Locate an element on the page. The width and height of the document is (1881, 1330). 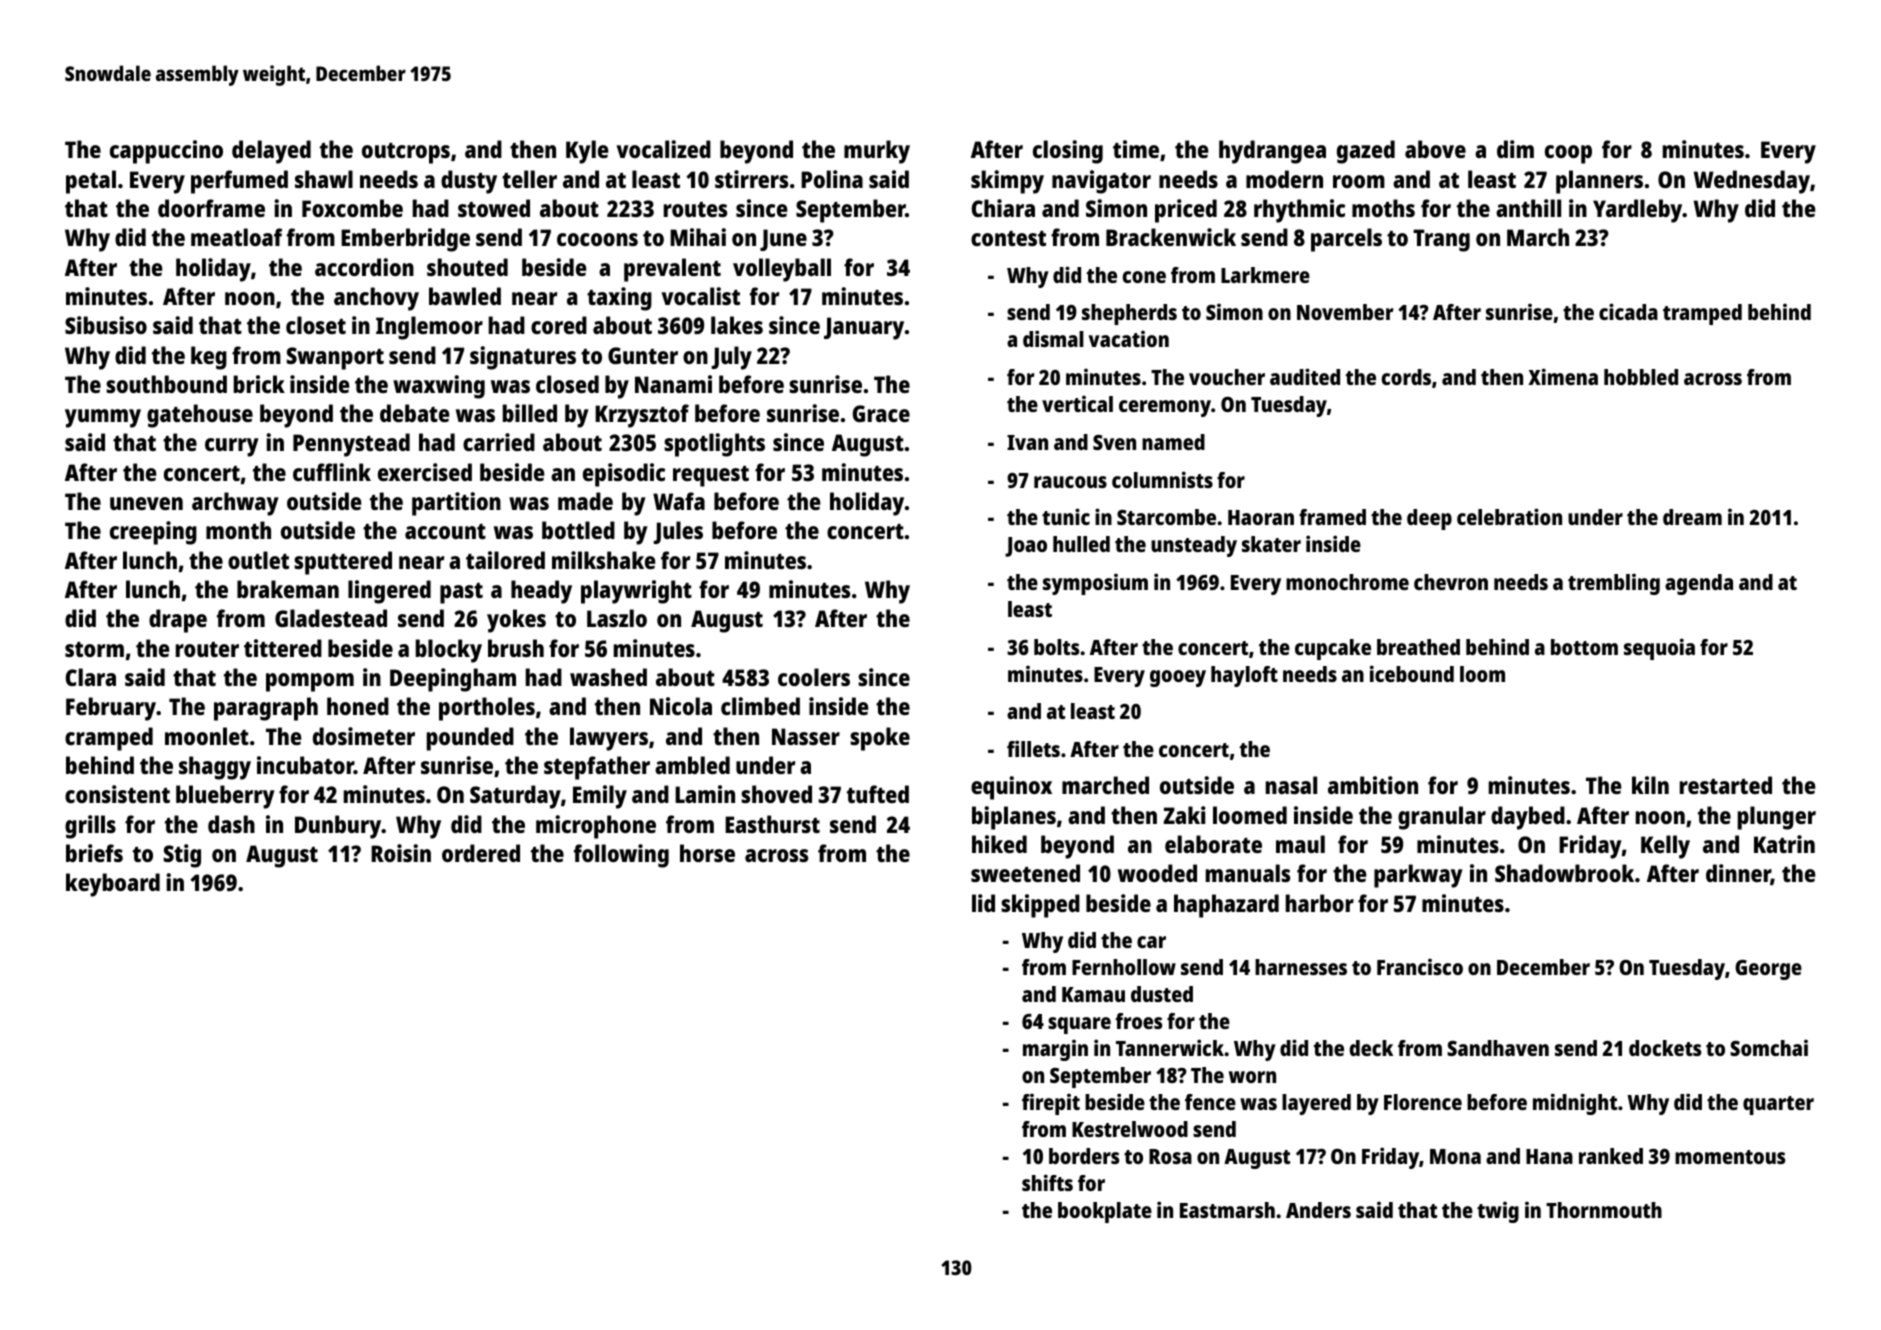
cone is located at coordinates (1144, 277).
